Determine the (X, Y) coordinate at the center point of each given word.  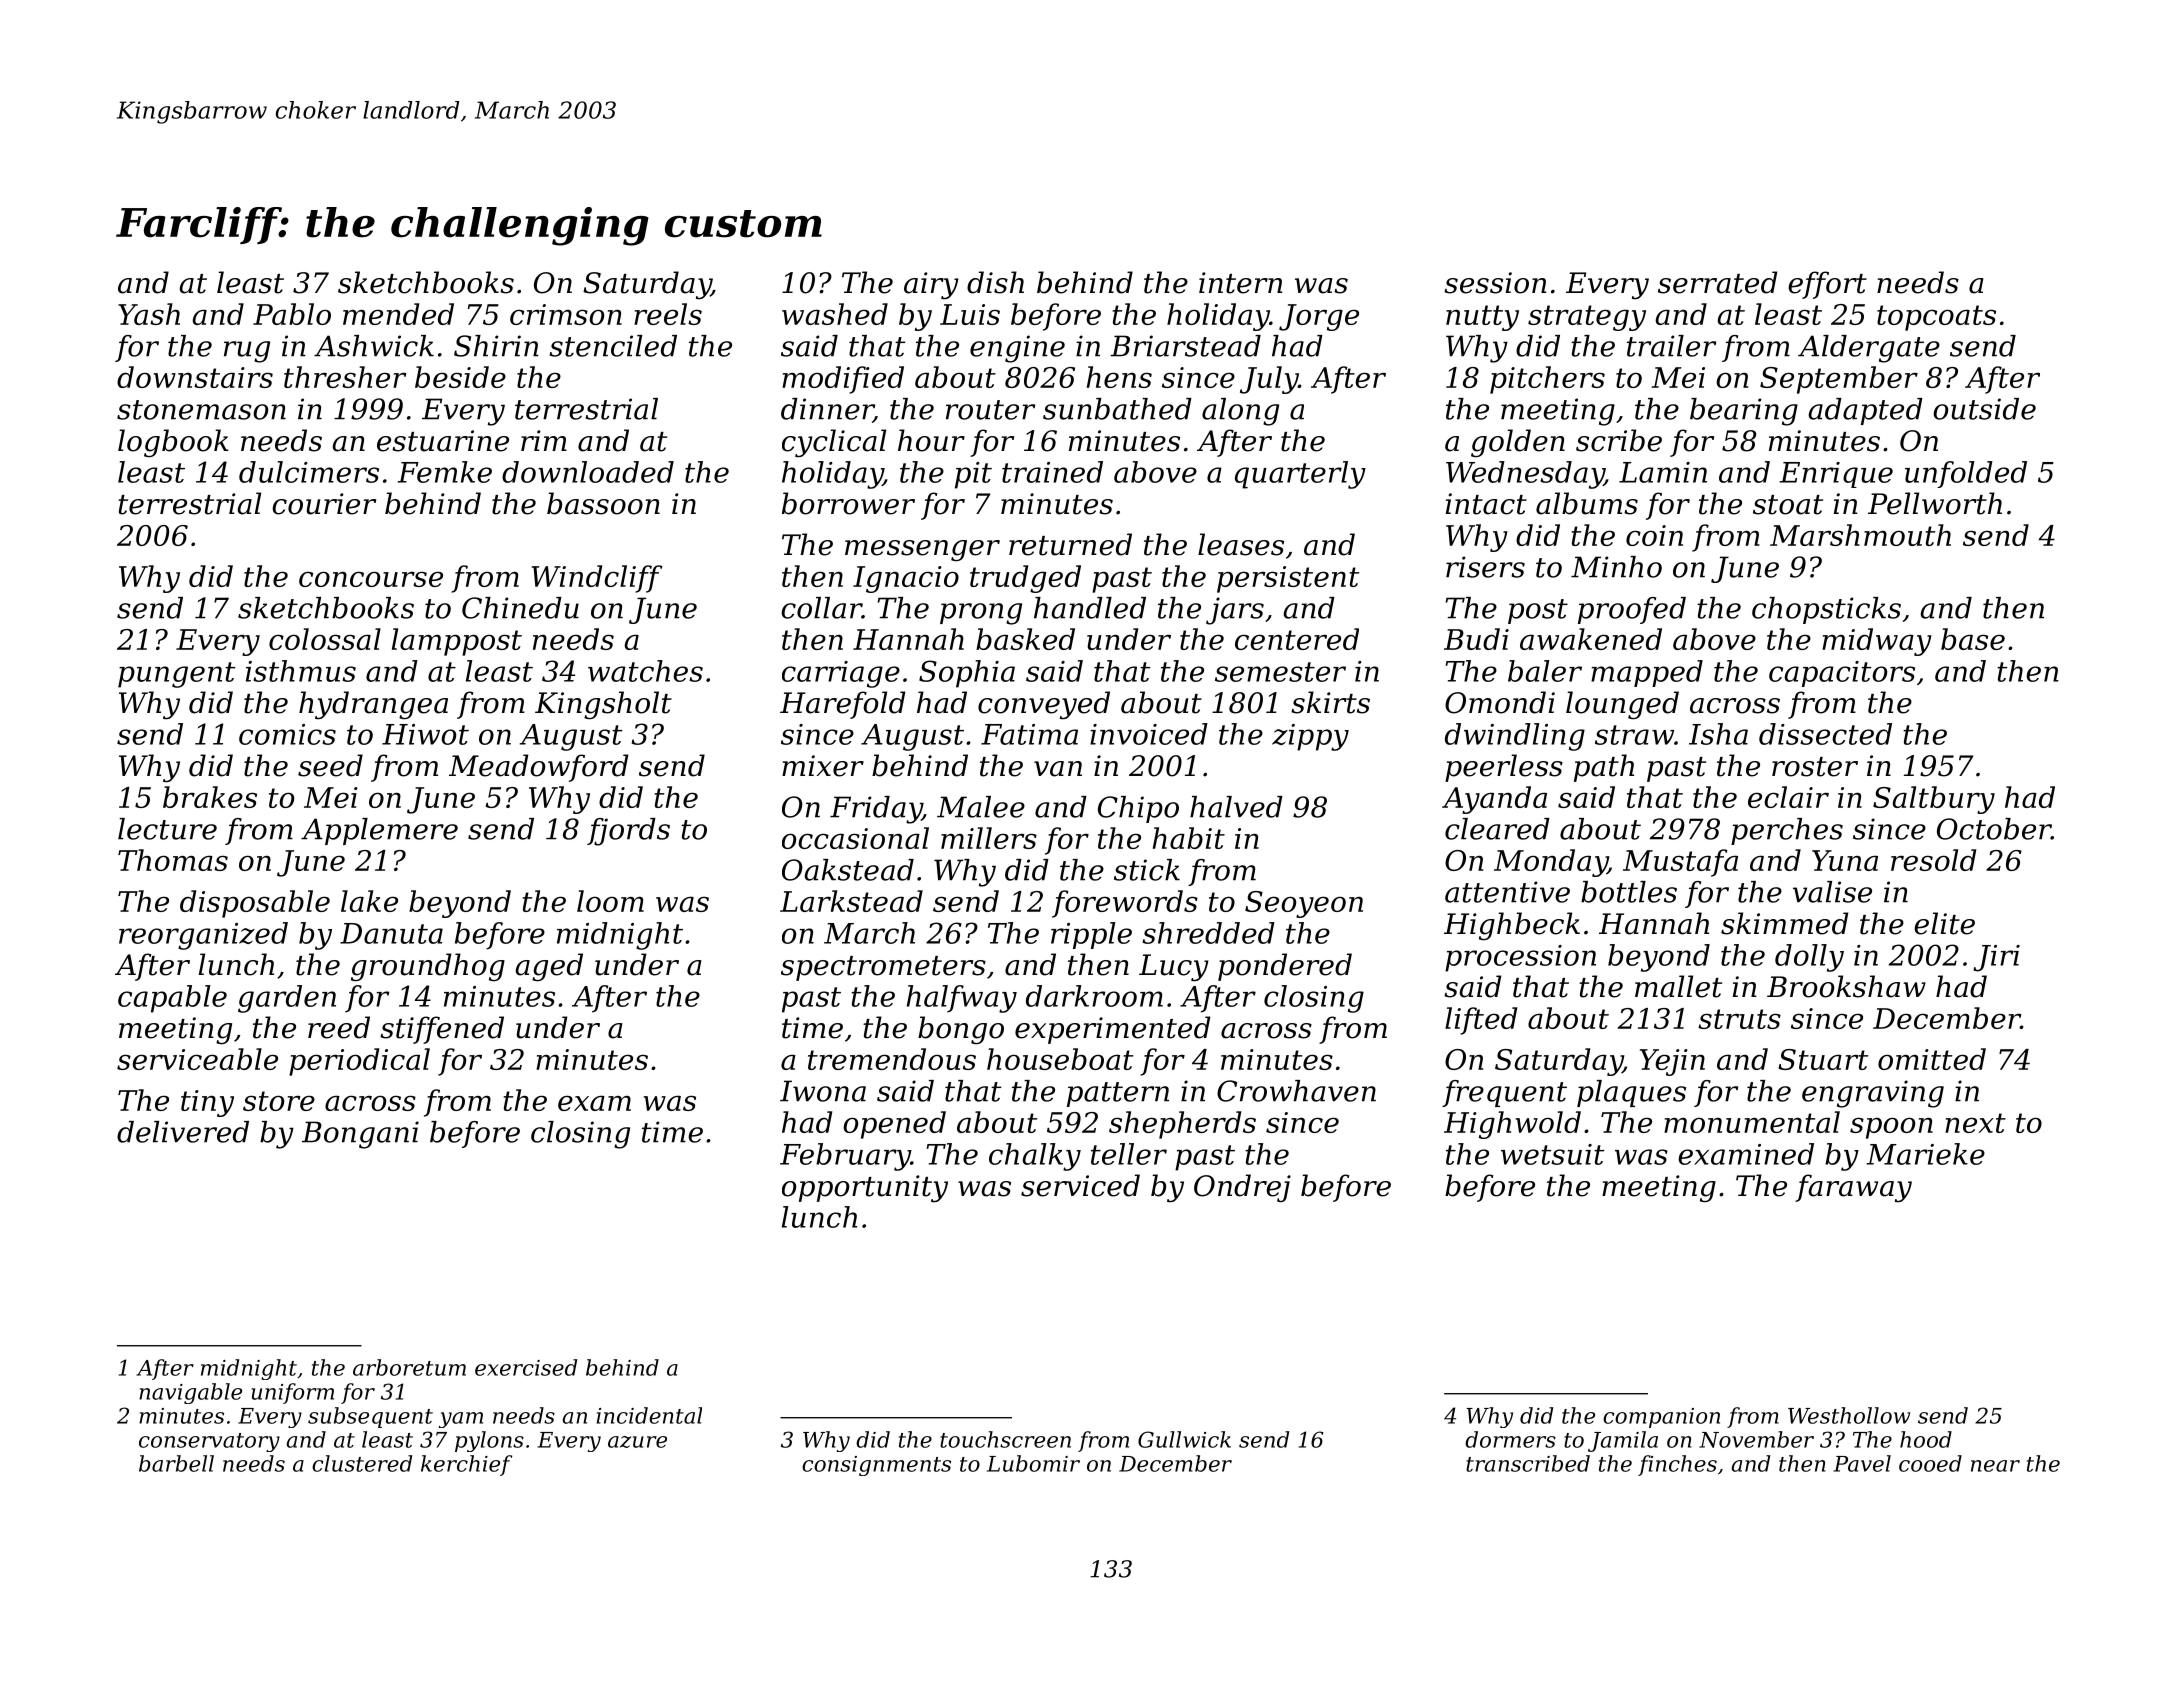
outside (1984, 409)
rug (247, 352)
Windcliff (597, 579)
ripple (1091, 935)
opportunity (865, 1188)
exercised (526, 1367)
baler (1545, 671)
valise (1832, 892)
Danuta (391, 933)
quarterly (1300, 475)
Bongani (360, 1135)
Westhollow (1849, 1415)
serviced (1080, 1185)
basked (1025, 639)
